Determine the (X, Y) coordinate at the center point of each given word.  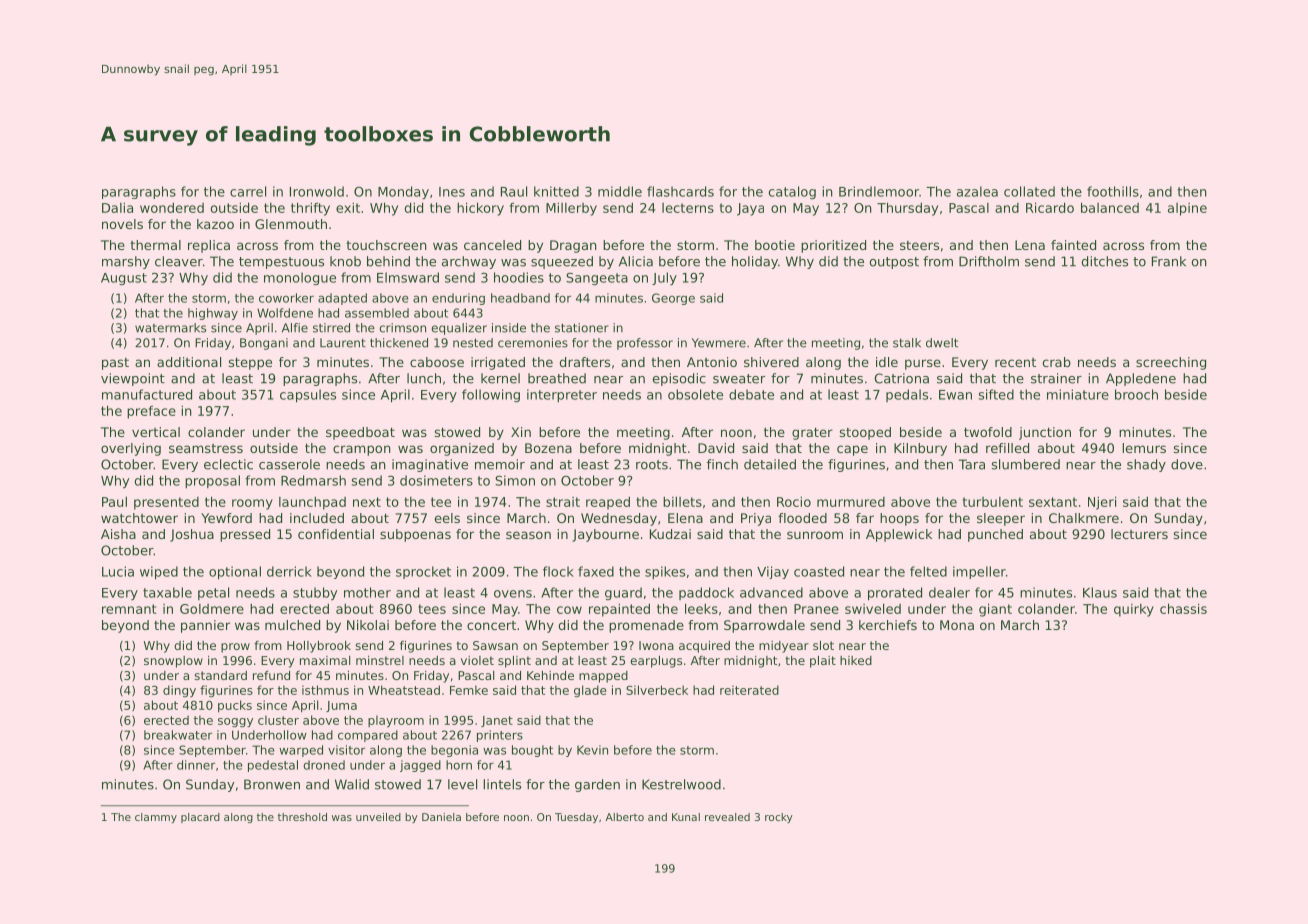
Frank (1169, 261)
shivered (771, 362)
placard (200, 818)
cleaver (179, 261)
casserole (289, 464)
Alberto (625, 817)
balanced (1110, 207)
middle (620, 191)
